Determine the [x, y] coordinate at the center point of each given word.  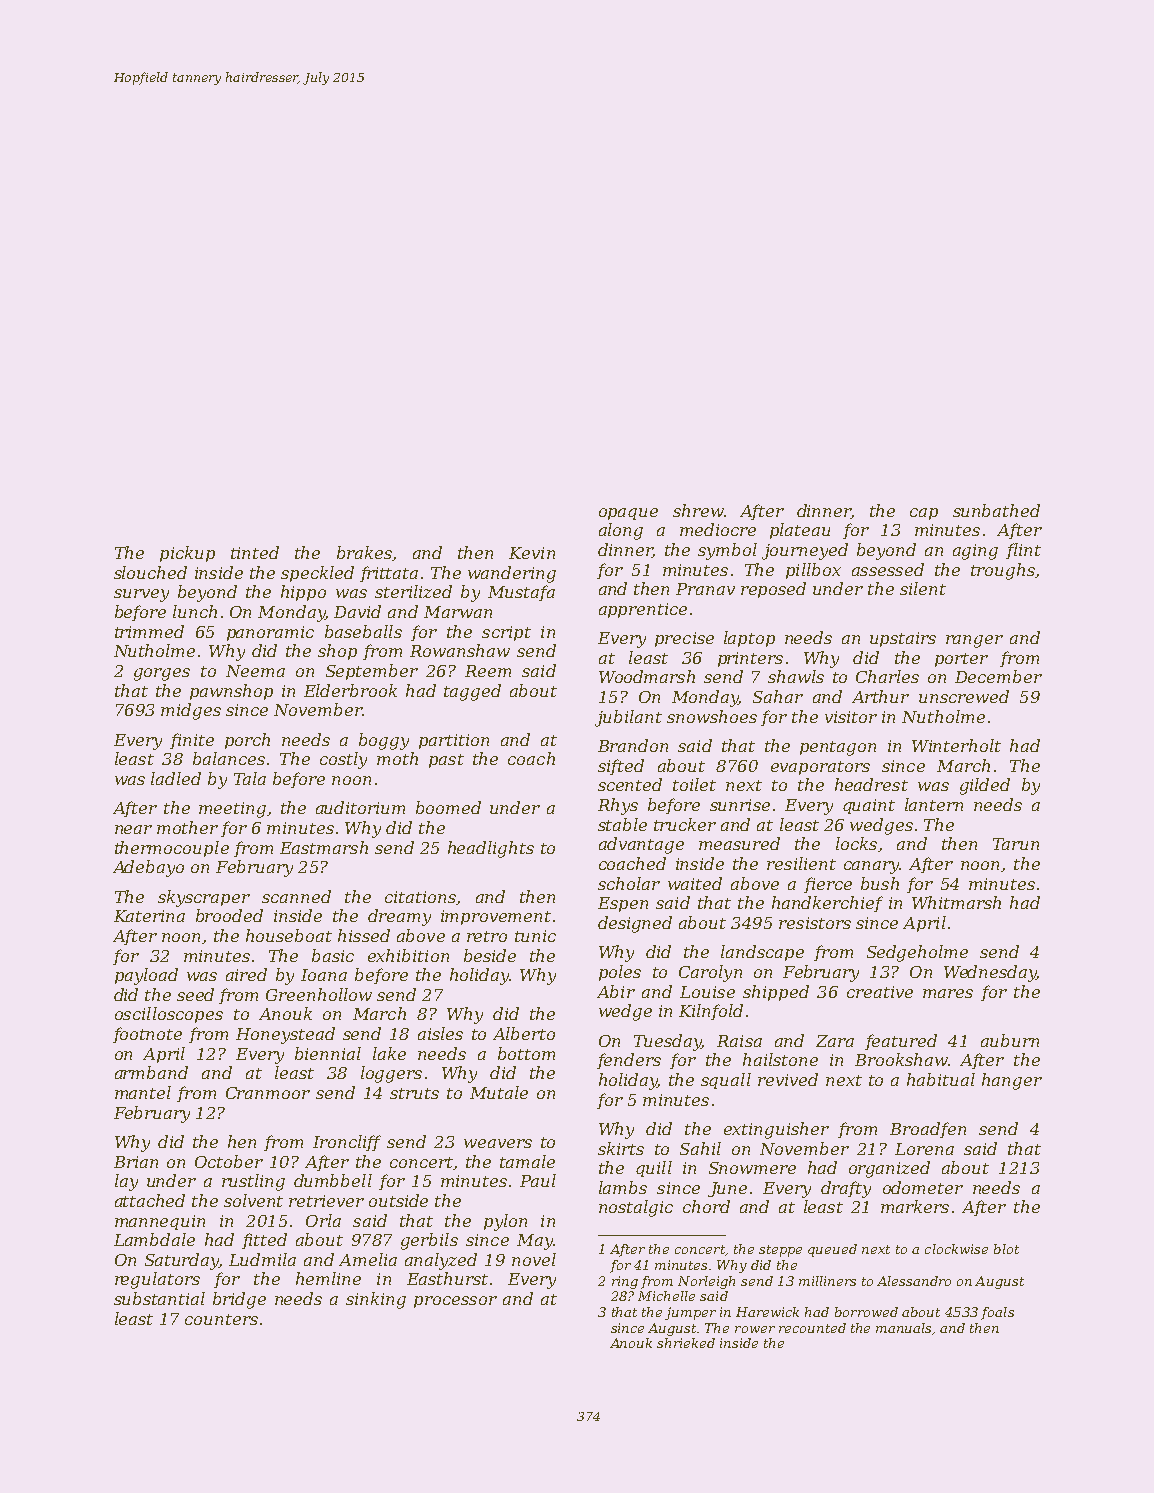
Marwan [458, 612]
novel [534, 1259]
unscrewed [964, 696]
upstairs [903, 639]
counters [221, 1319]
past [446, 761]
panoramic [270, 633]
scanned [296, 896]
